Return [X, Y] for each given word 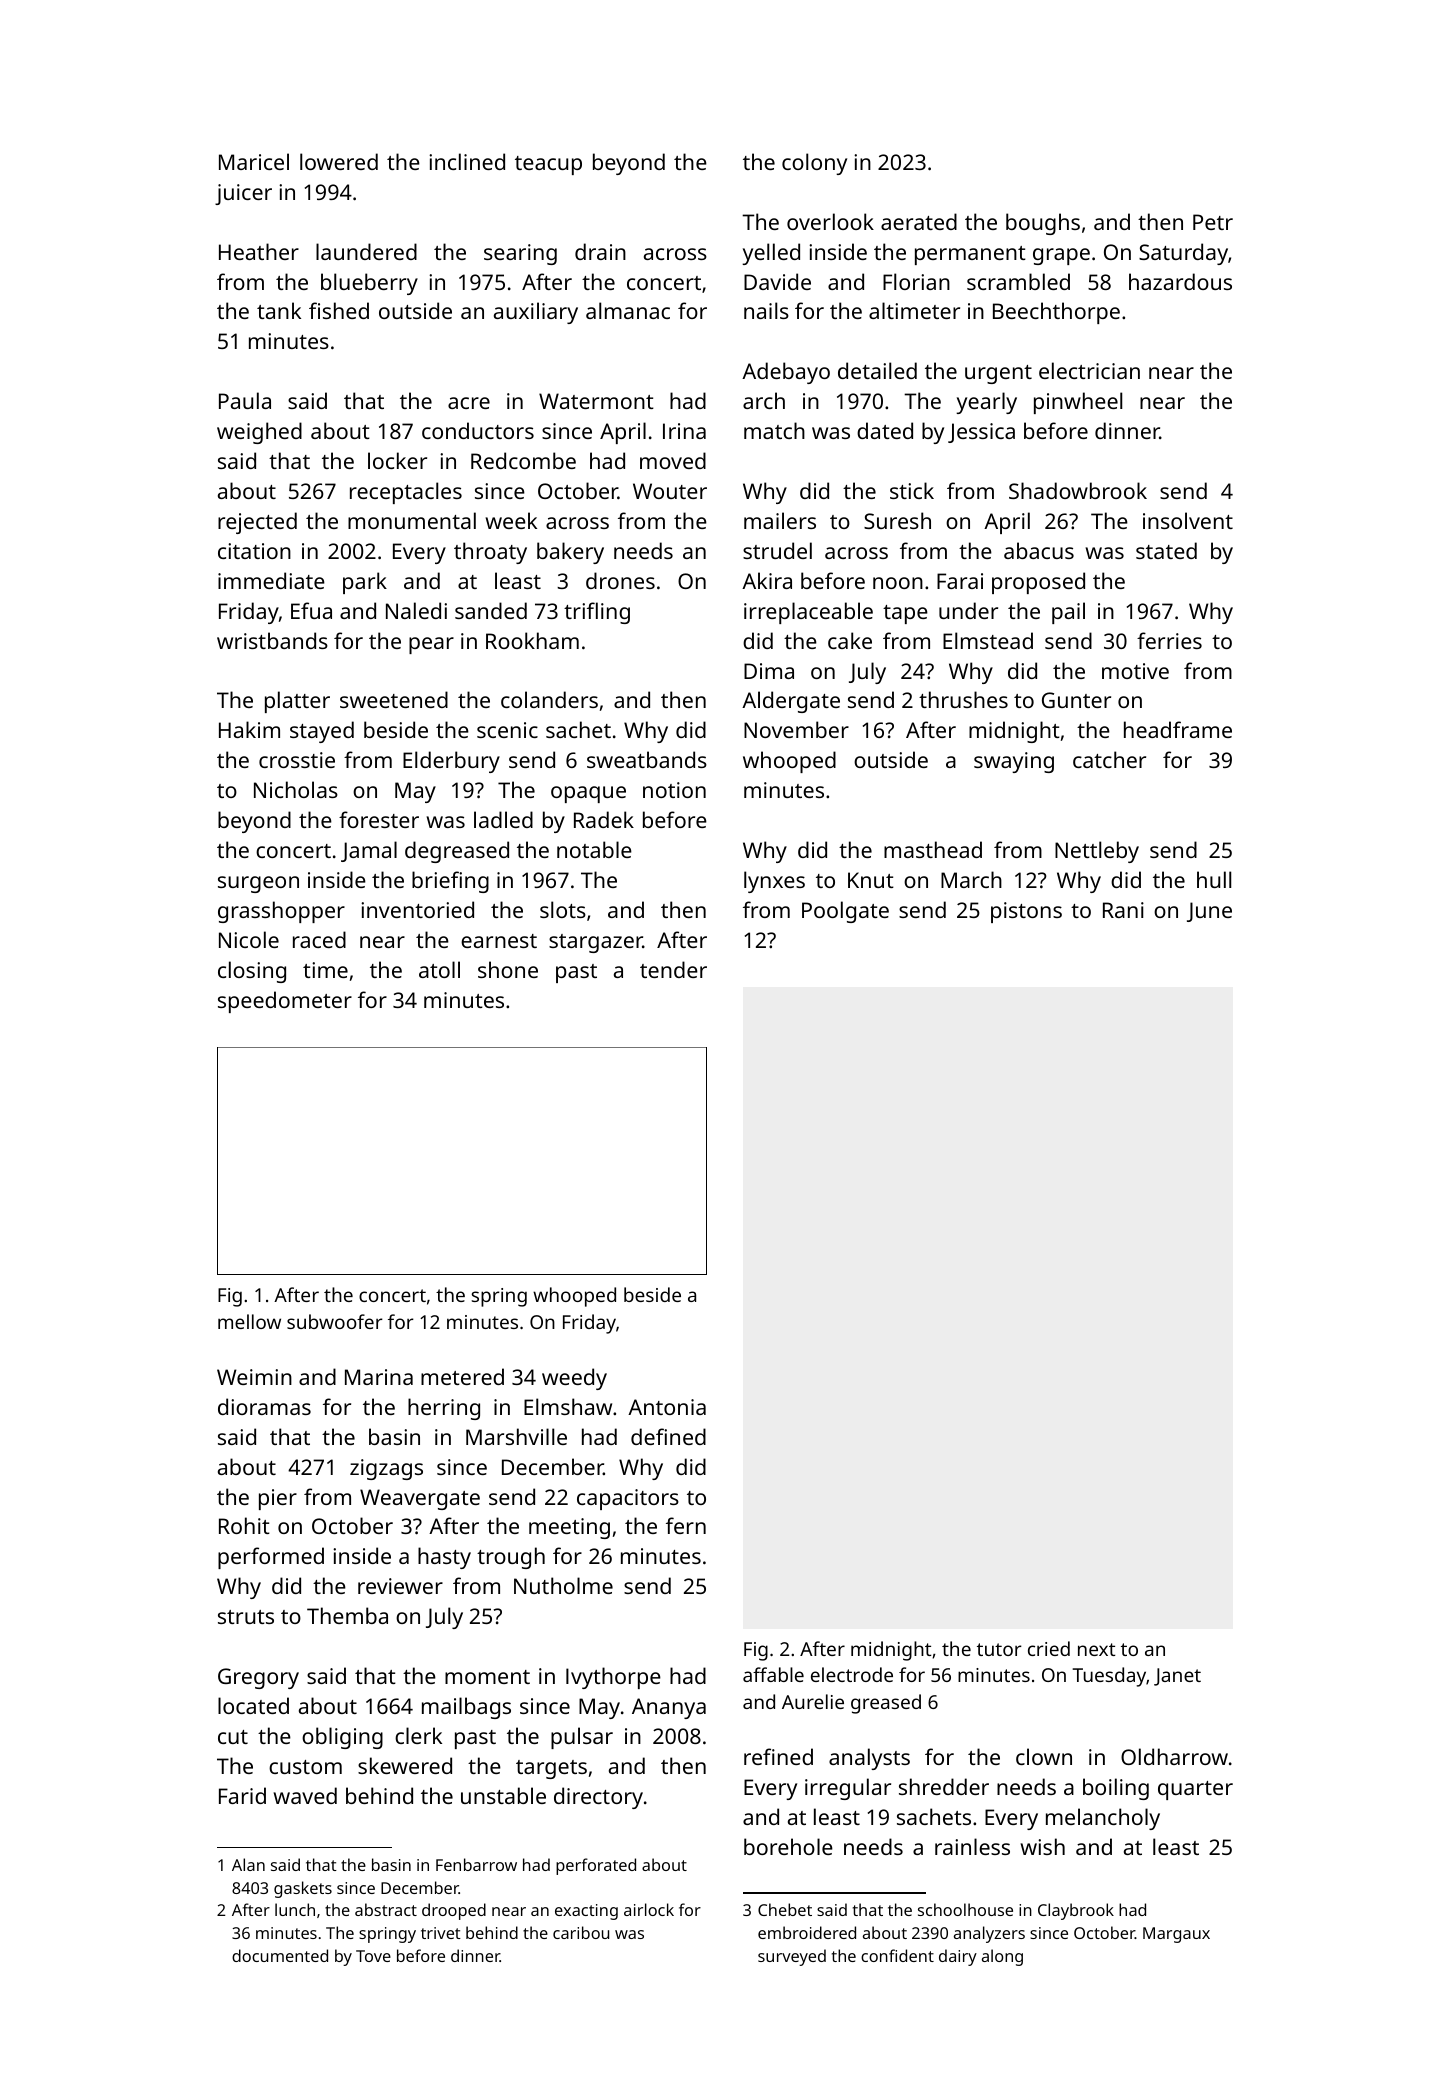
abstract [386, 1909]
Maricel [254, 161]
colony [814, 164]
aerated [919, 221]
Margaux [1176, 1935]
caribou [581, 1932]
